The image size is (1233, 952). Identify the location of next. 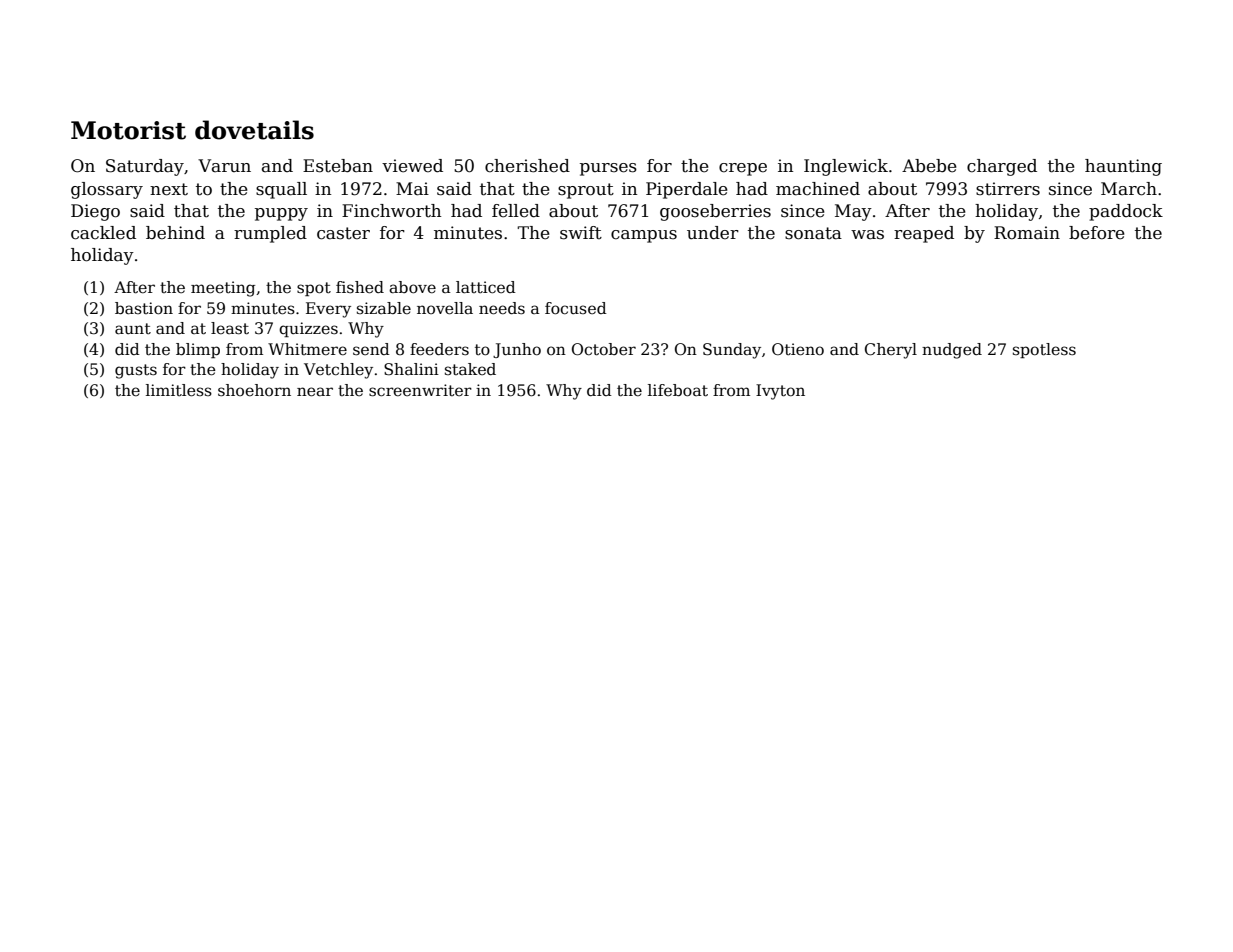
(169, 189).
